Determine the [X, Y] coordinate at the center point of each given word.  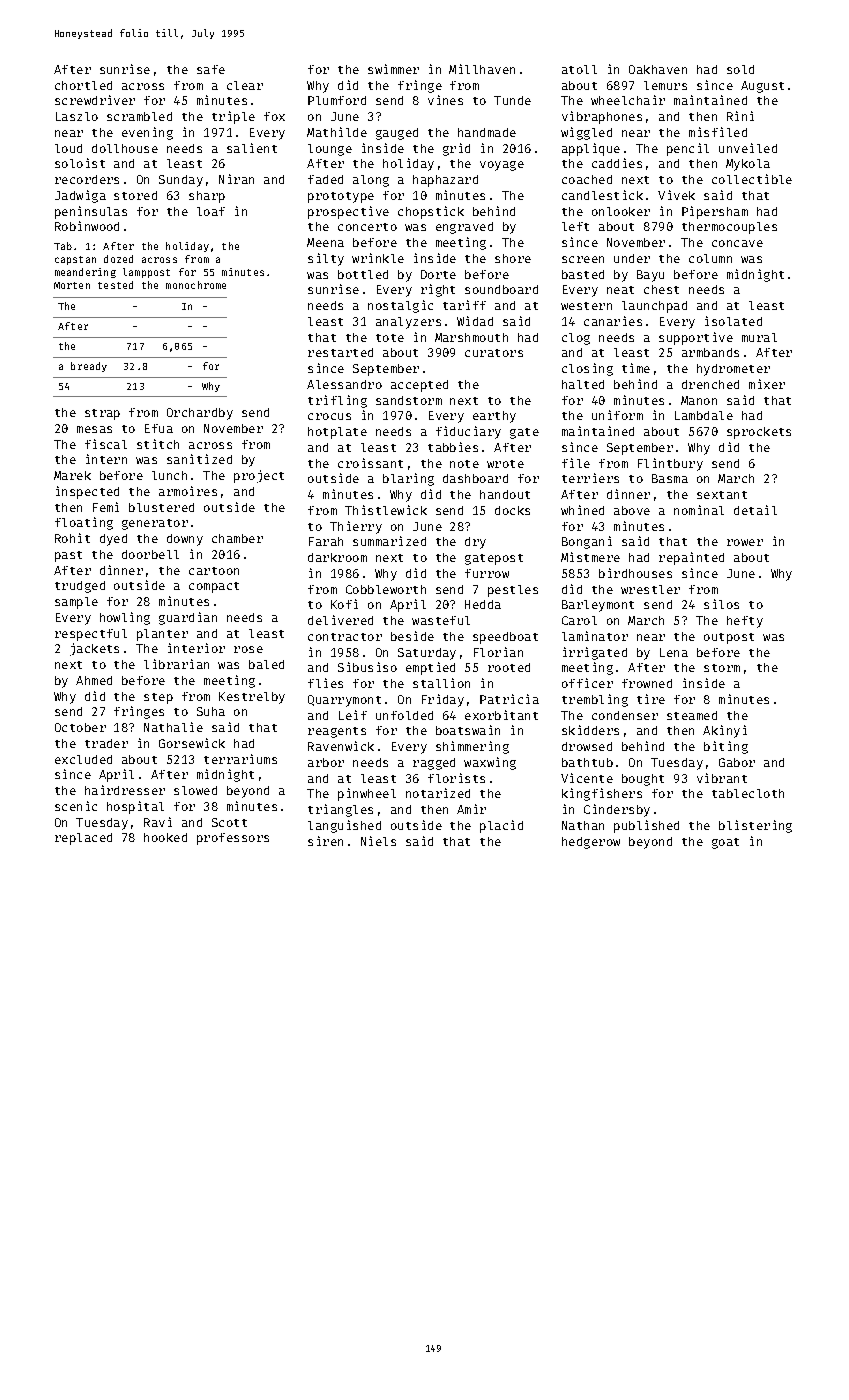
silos [721, 604]
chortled [83, 85]
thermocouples [729, 228]
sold [740, 69]
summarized [389, 541]
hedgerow [591, 843]
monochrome [196, 285]
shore [513, 258]
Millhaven [482, 69]
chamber [237, 538]
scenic [76, 806]
